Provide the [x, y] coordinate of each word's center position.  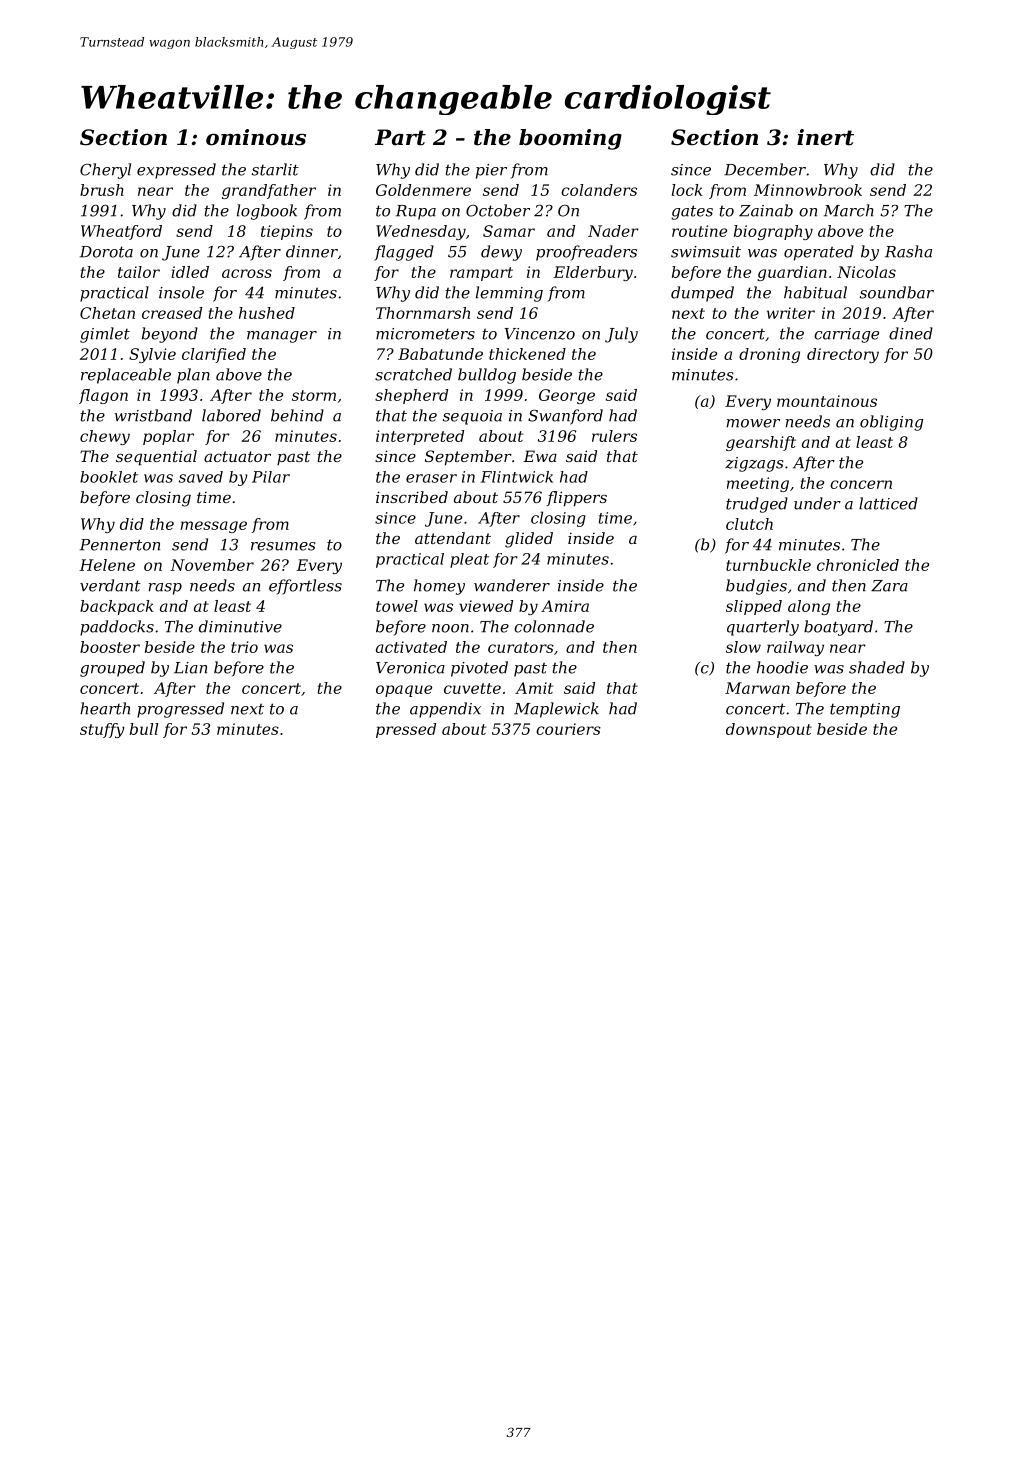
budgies [756, 587]
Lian [190, 668]
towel [397, 606]
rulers [614, 436]
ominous [256, 137]
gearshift [761, 443]
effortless [305, 587]
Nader [613, 231]
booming [570, 139]
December [765, 169]
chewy [105, 437]
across [247, 273]
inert [825, 137]
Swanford [565, 417]
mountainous [827, 401]
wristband [153, 415]
